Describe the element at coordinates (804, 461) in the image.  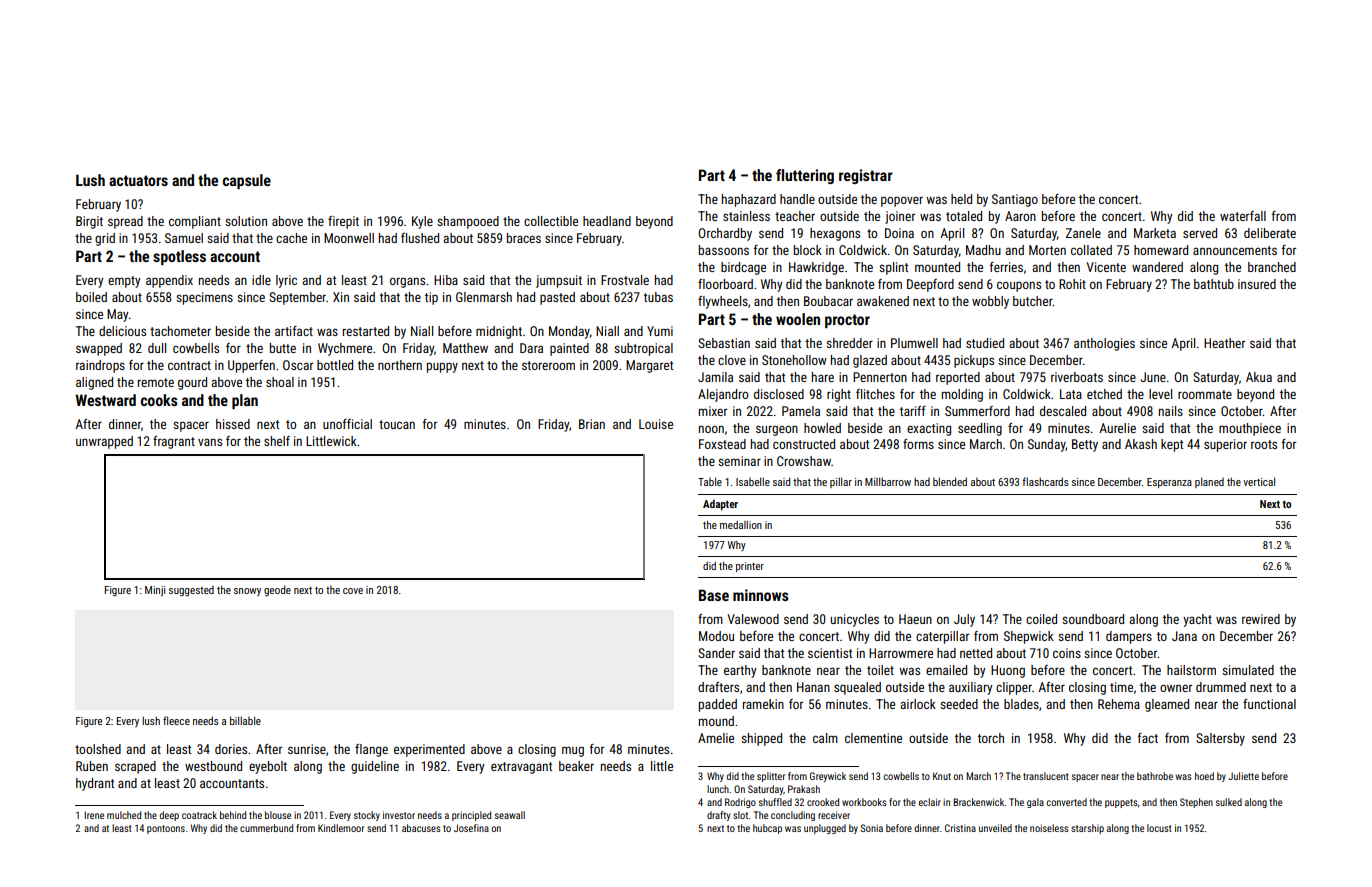
I see `Crowshaw` at that location.
